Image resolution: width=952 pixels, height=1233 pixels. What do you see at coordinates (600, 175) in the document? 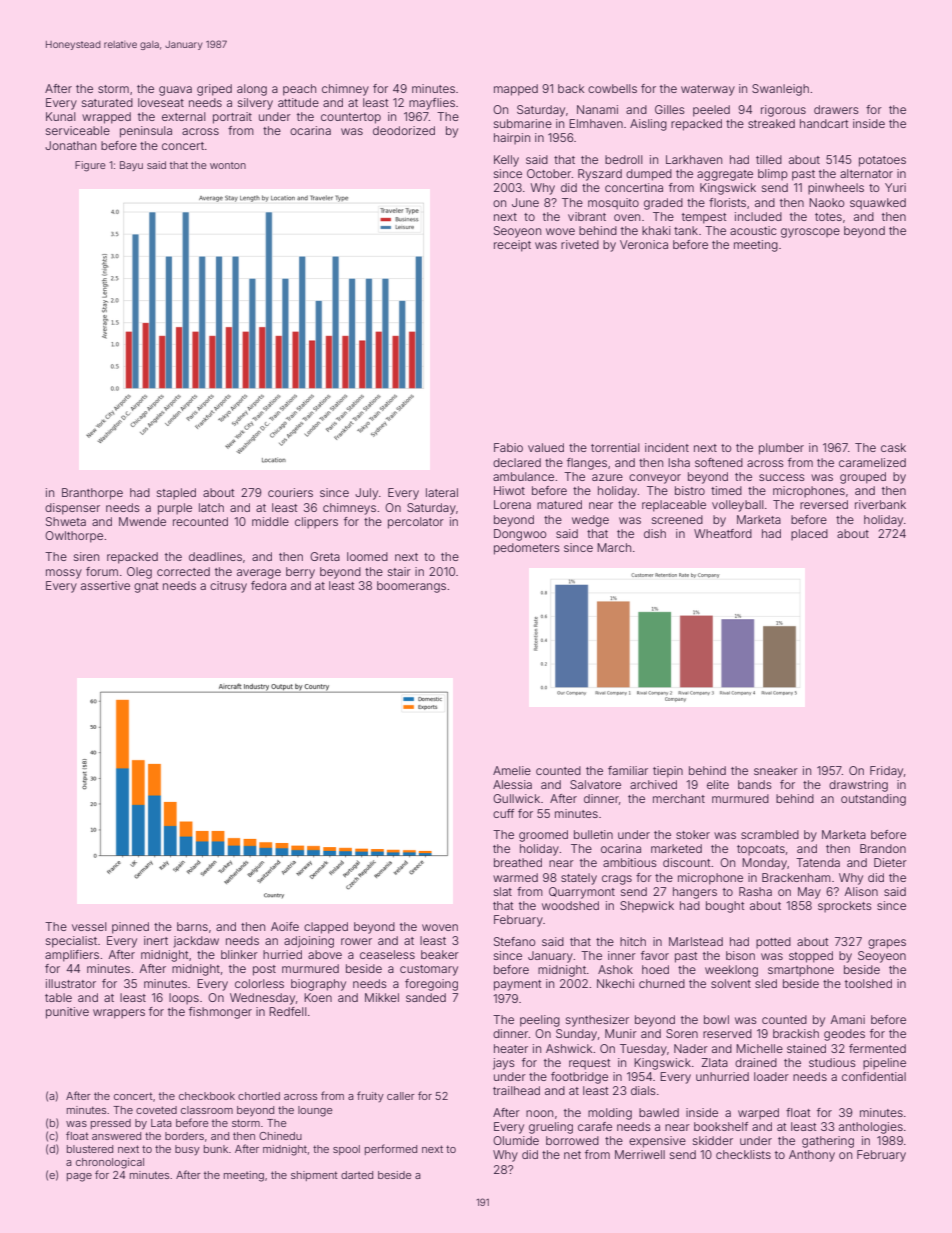
I see `Ryszard` at bounding box center [600, 175].
